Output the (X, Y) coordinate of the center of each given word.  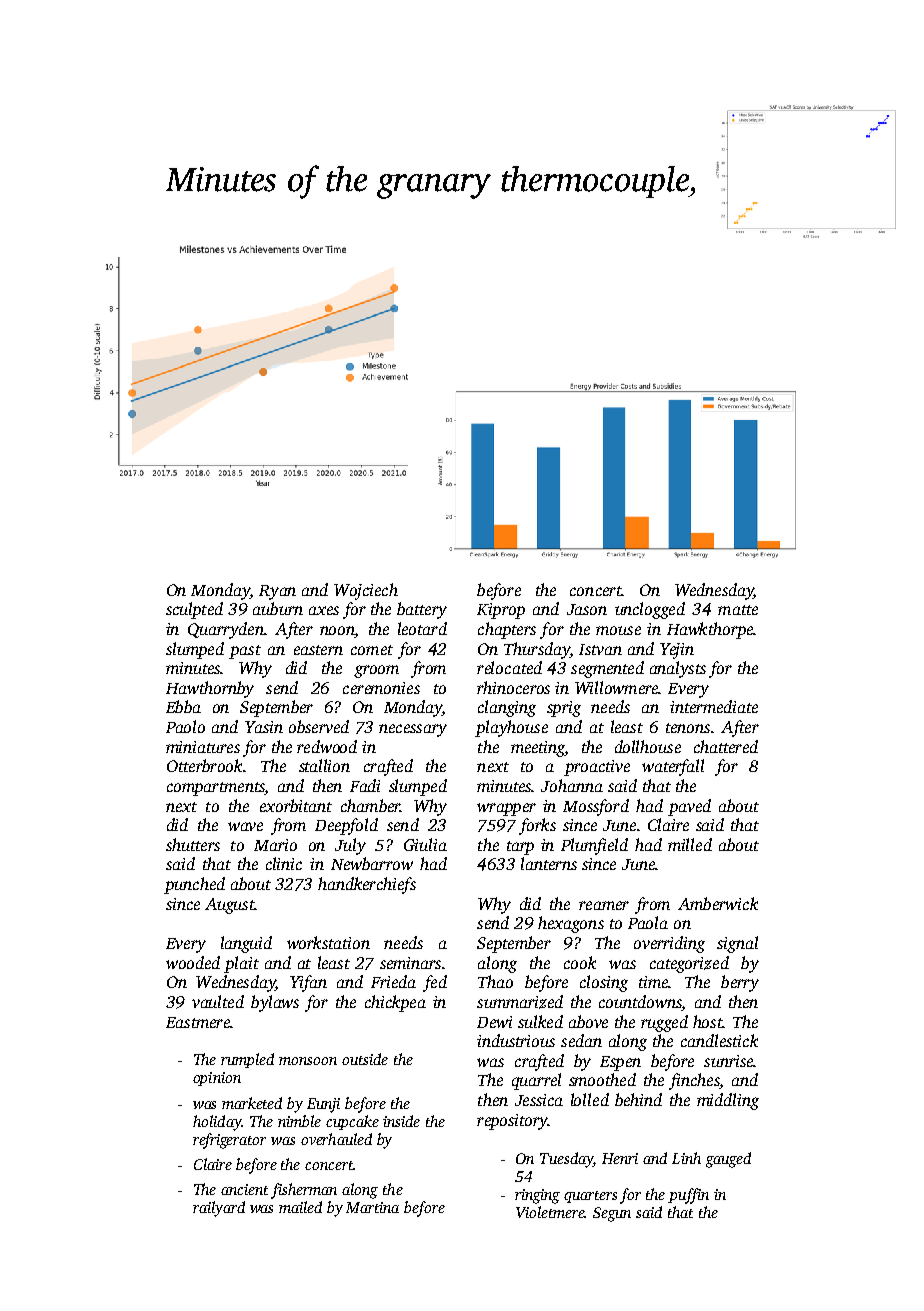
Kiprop (501, 611)
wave (245, 826)
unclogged (650, 610)
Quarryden (226, 630)
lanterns (549, 863)
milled (690, 844)
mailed (300, 1207)
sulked (540, 1021)
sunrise (728, 1061)
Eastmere (198, 1022)
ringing (537, 1196)
